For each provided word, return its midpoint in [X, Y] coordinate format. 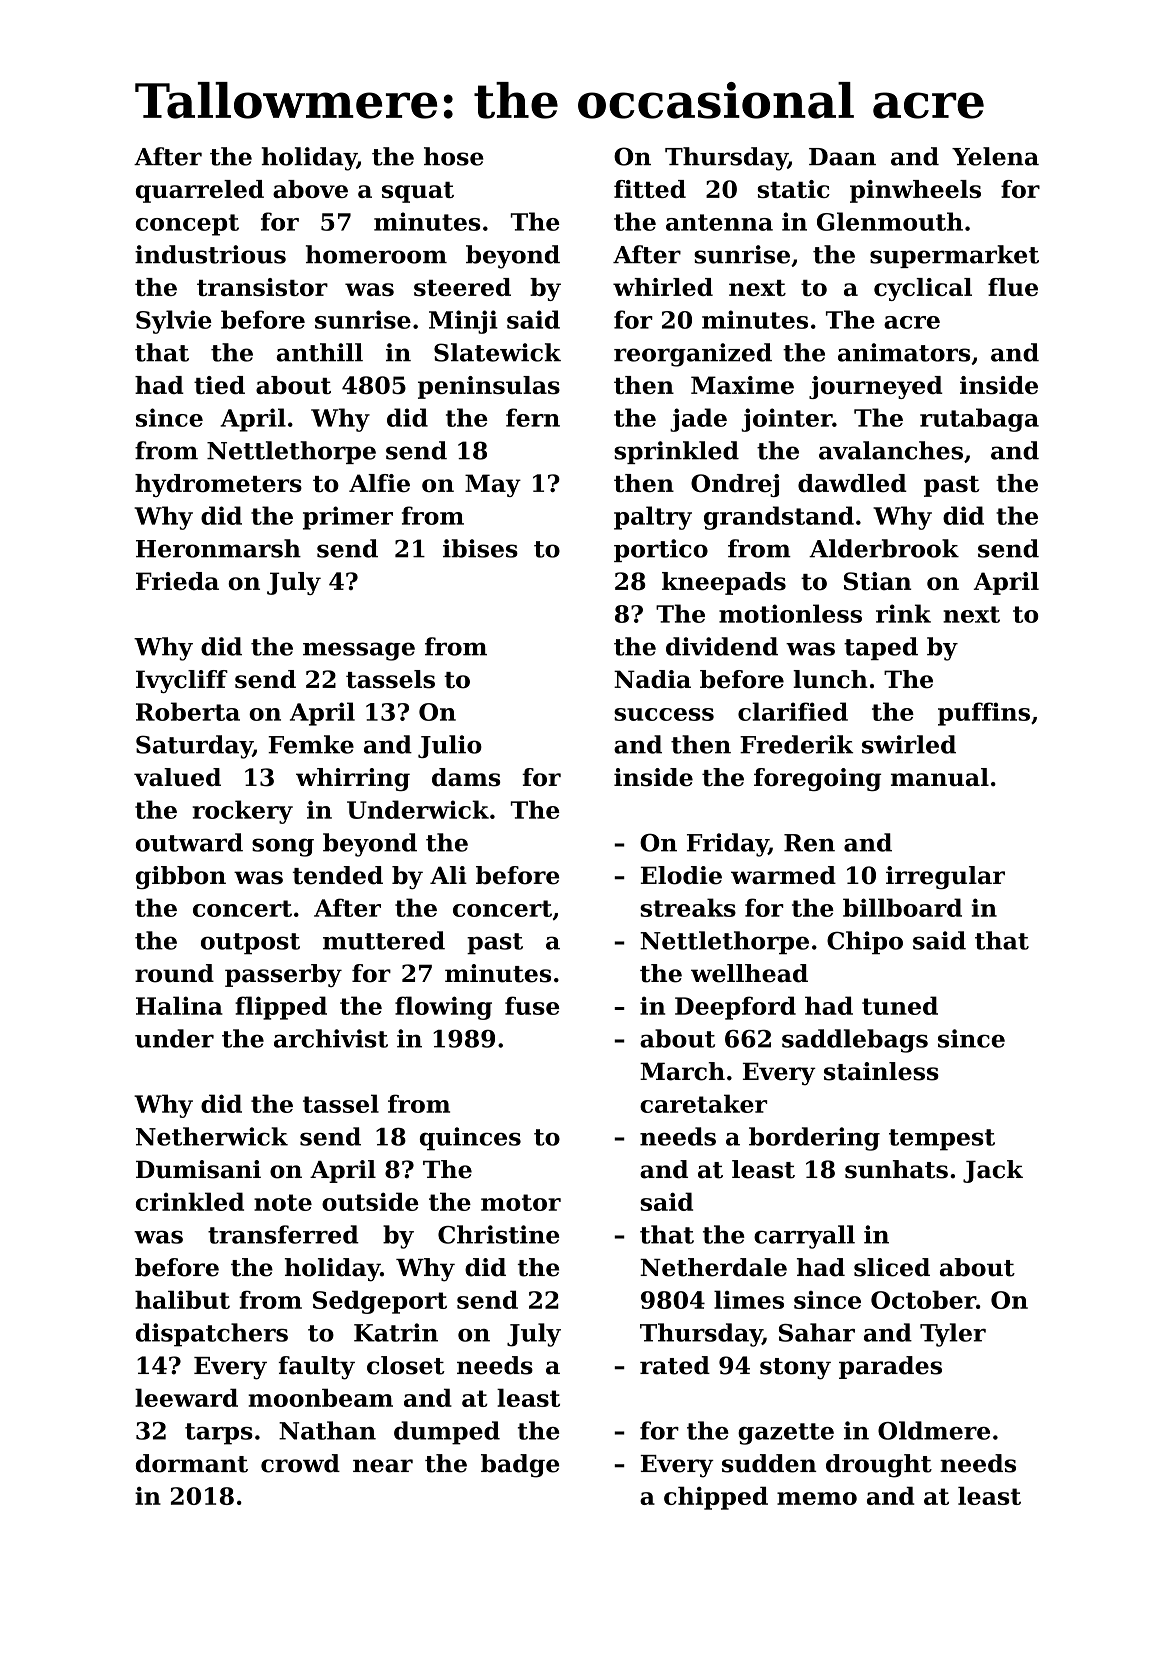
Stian [877, 581]
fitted [650, 189]
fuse [532, 1005]
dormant [192, 1463]
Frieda [177, 581]
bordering [814, 1139]
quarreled [200, 191]
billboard [902, 907]
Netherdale [713, 1267]
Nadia [652, 679]
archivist [331, 1038]
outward [189, 842]
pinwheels [915, 191]
